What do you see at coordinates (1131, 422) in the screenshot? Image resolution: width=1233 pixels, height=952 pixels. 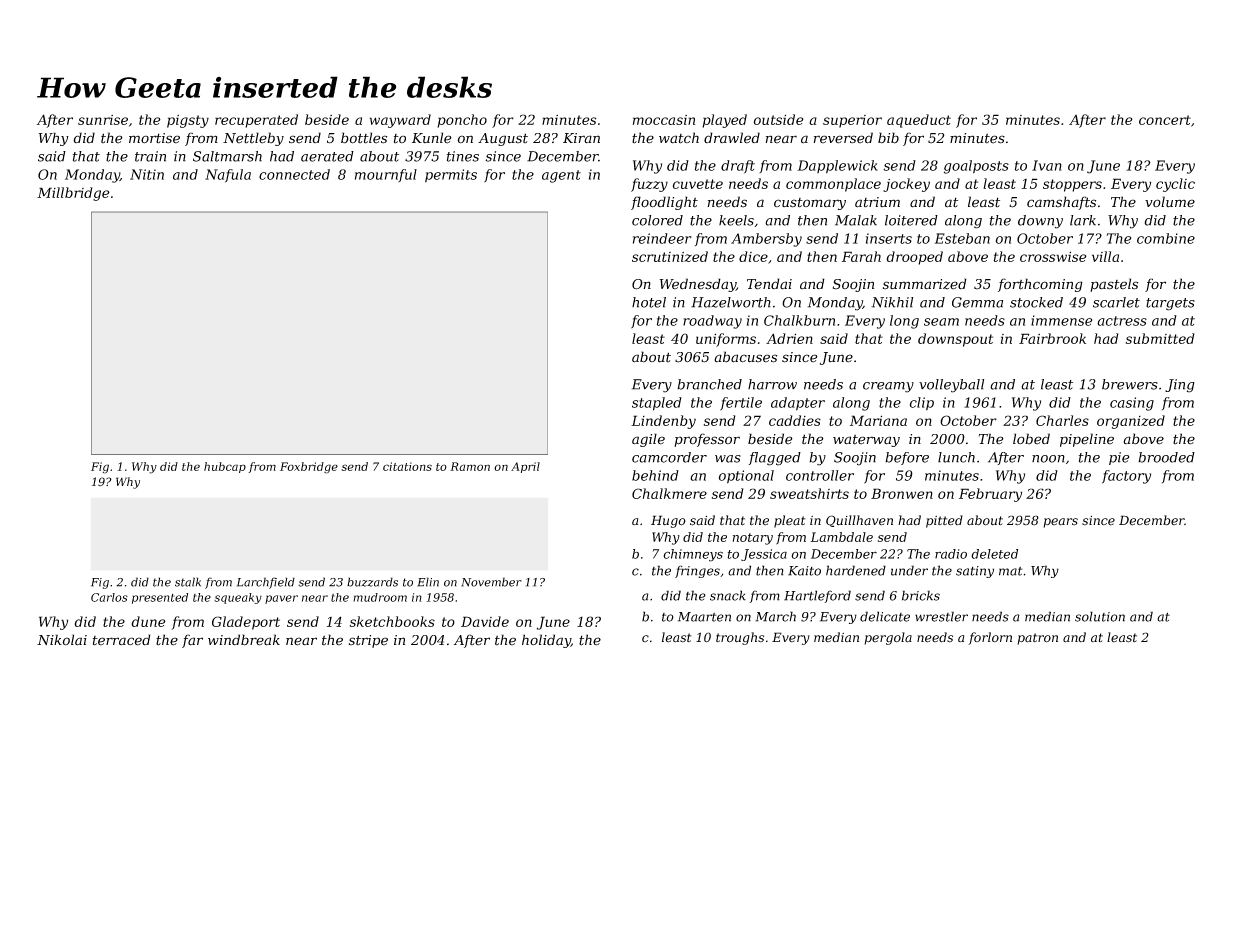 I see `organized` at bounding box center [1131, 422].
